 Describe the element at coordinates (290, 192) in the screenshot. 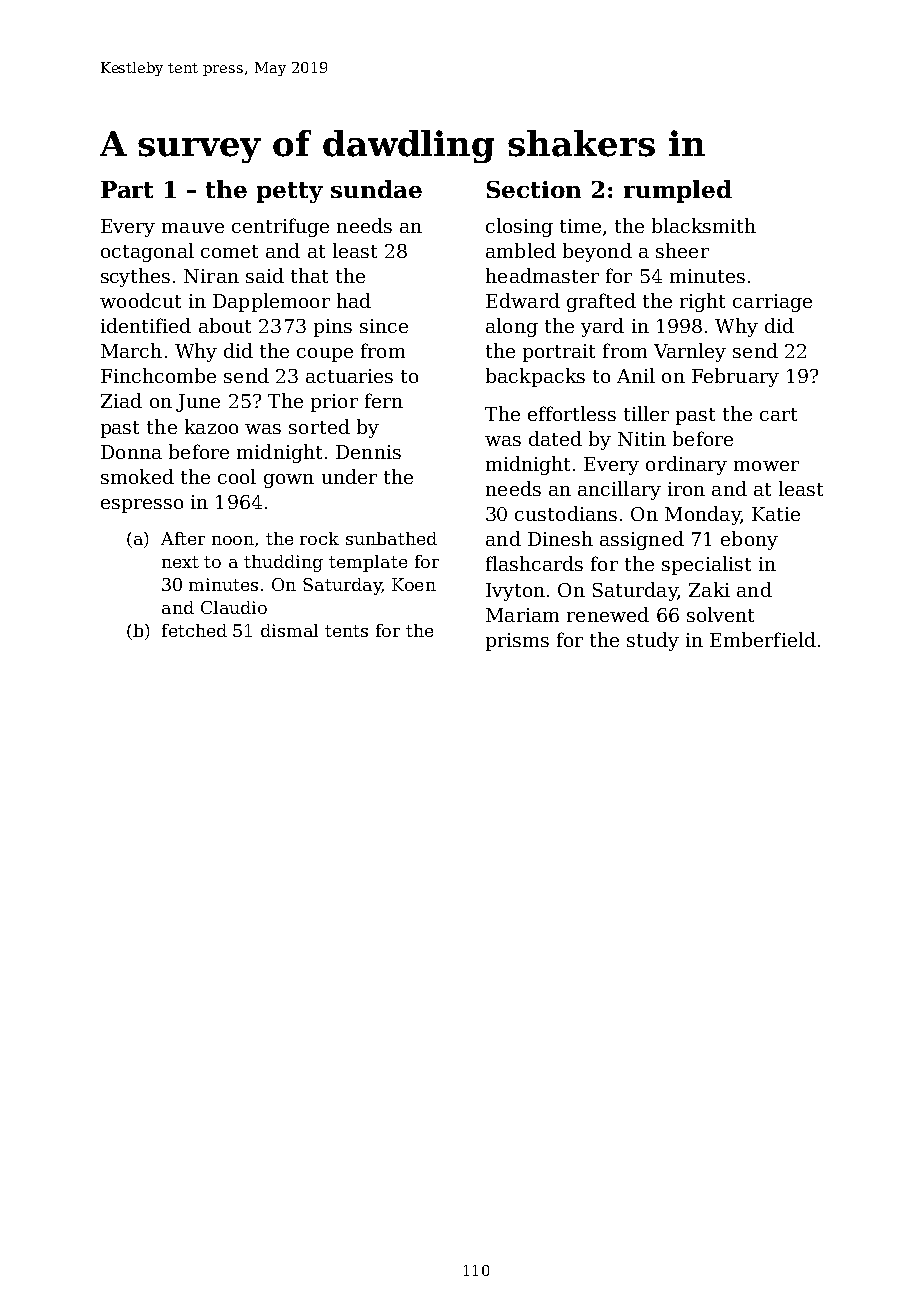

I see `petty` at that location.
